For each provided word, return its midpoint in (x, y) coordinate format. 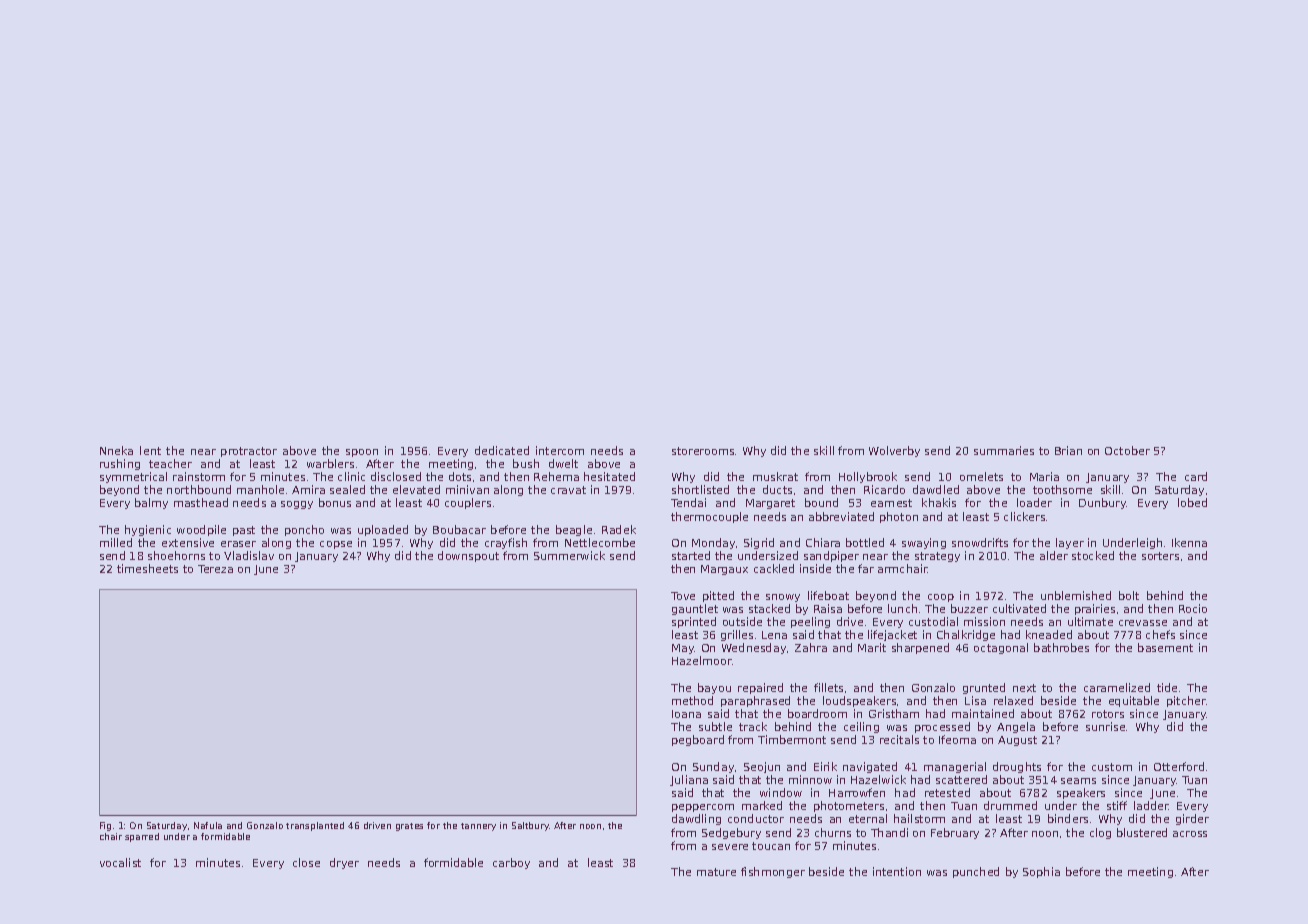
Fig (105, 826)
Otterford (1179, 766)
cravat (568, 490)
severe (730, 847)
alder (1054, 555)
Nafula (208, 825)
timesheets (147, 568)
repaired (760, 688)
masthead (201, 502)
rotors (1108, 714)
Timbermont (792, 739)
